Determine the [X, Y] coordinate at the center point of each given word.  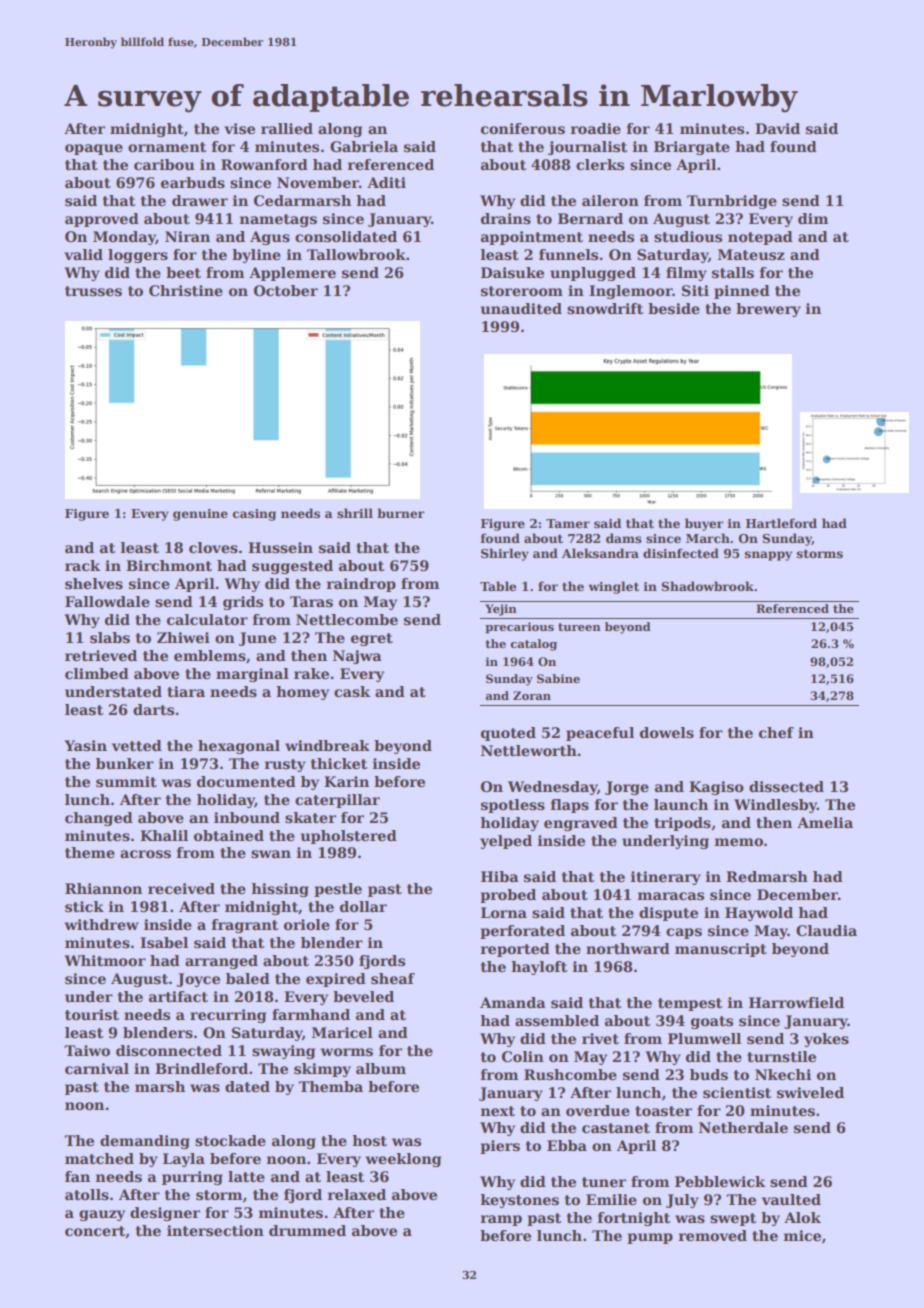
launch [681, 804]
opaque [94, 149]
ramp [501, 1220]
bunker [125, 763]
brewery [768, 310]
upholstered [349, 837]
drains [506, 218]
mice [802, 1235]
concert [95, 1232]
